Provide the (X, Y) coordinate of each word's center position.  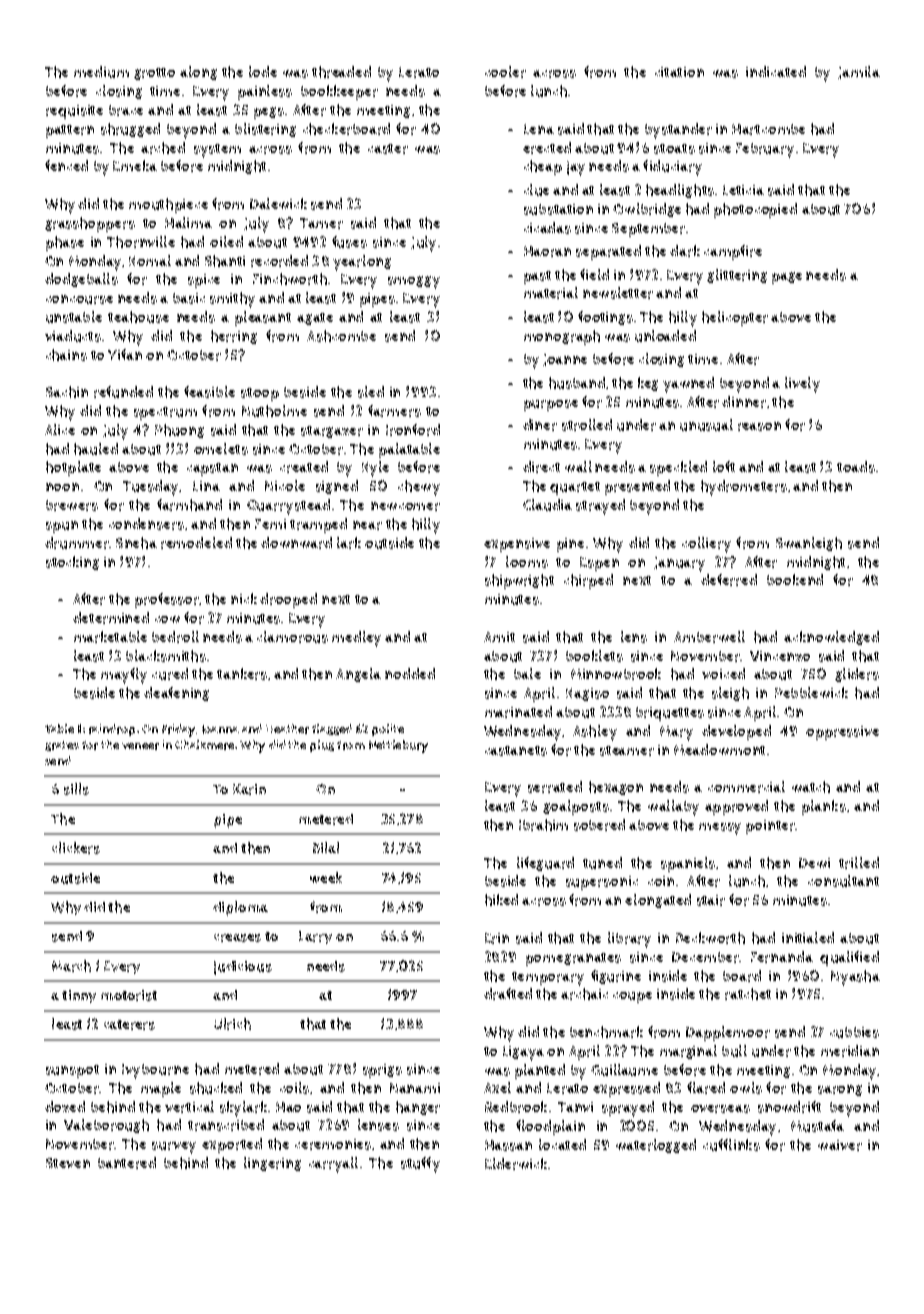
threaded (341, 72)
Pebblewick (811, 692)
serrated (555, 787)
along (198, 73)
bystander (678, 131)
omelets (221, 449)
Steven (68, 1163)
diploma (240, 908)
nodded (410, 673)
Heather (287, 729)
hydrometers (744, 488)
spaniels (688, 864)
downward (296, 543)
